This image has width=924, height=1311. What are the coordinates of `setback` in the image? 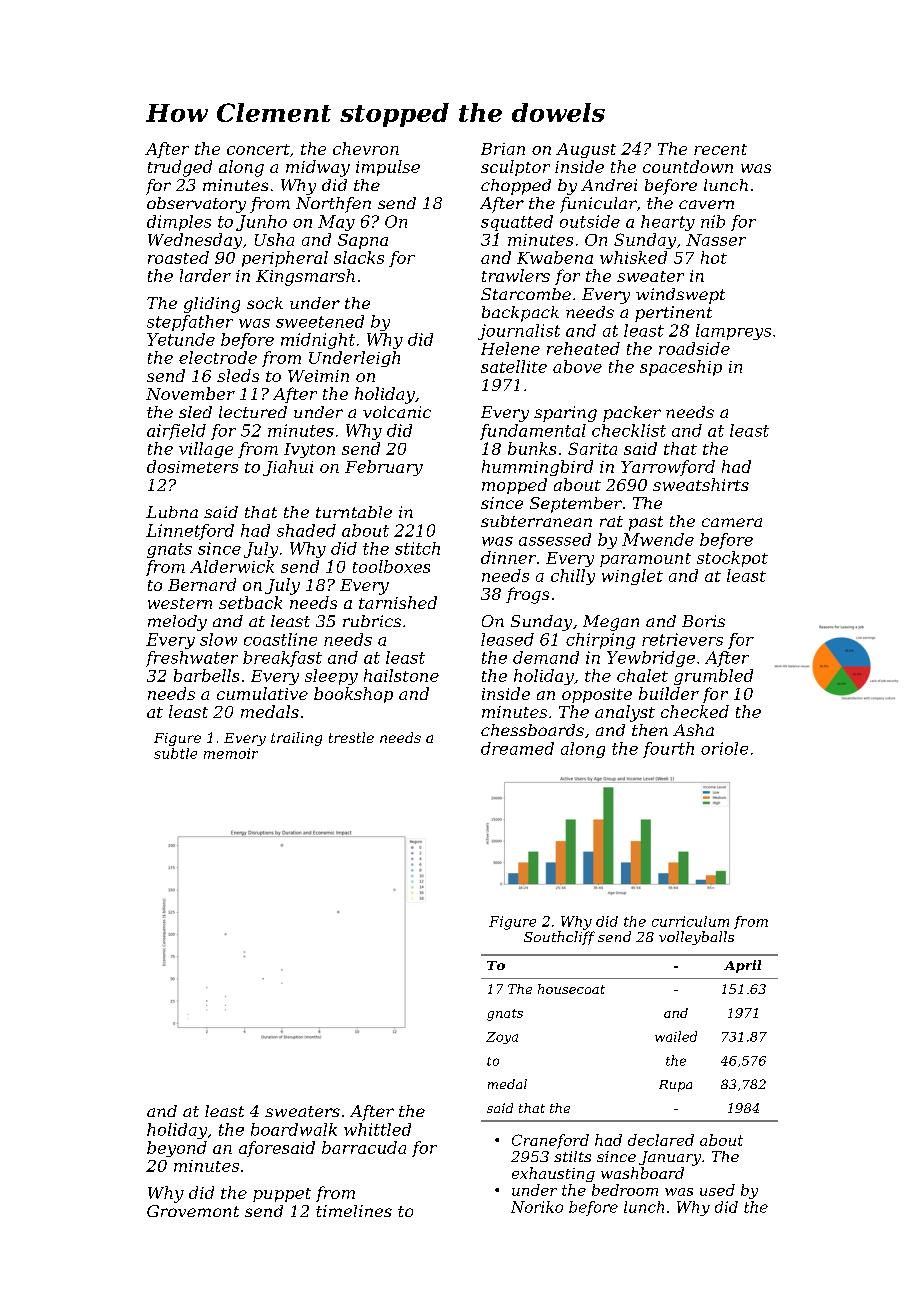 It's located at (250, 602).
